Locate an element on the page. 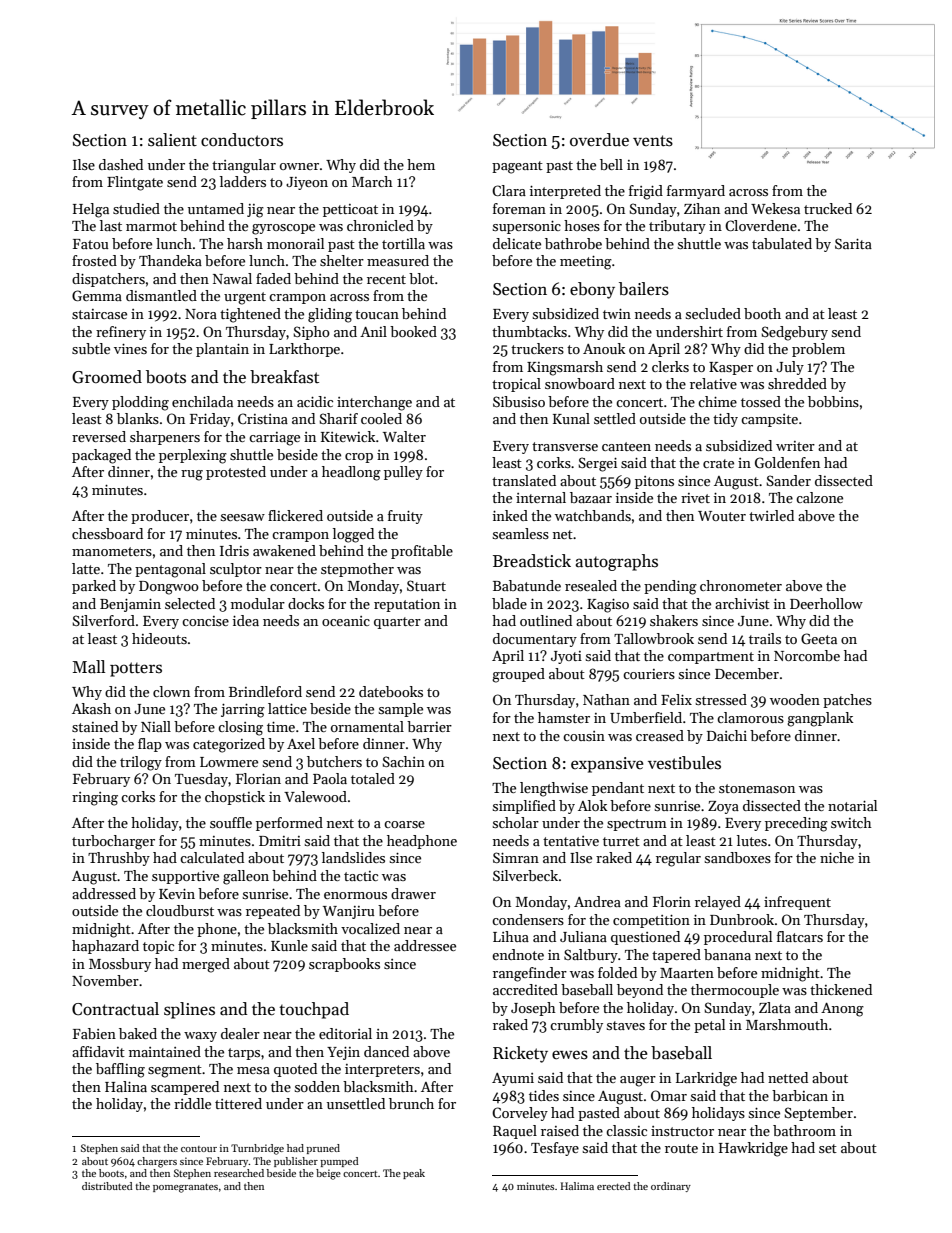  peak is located at coordinates (414, 1174).
